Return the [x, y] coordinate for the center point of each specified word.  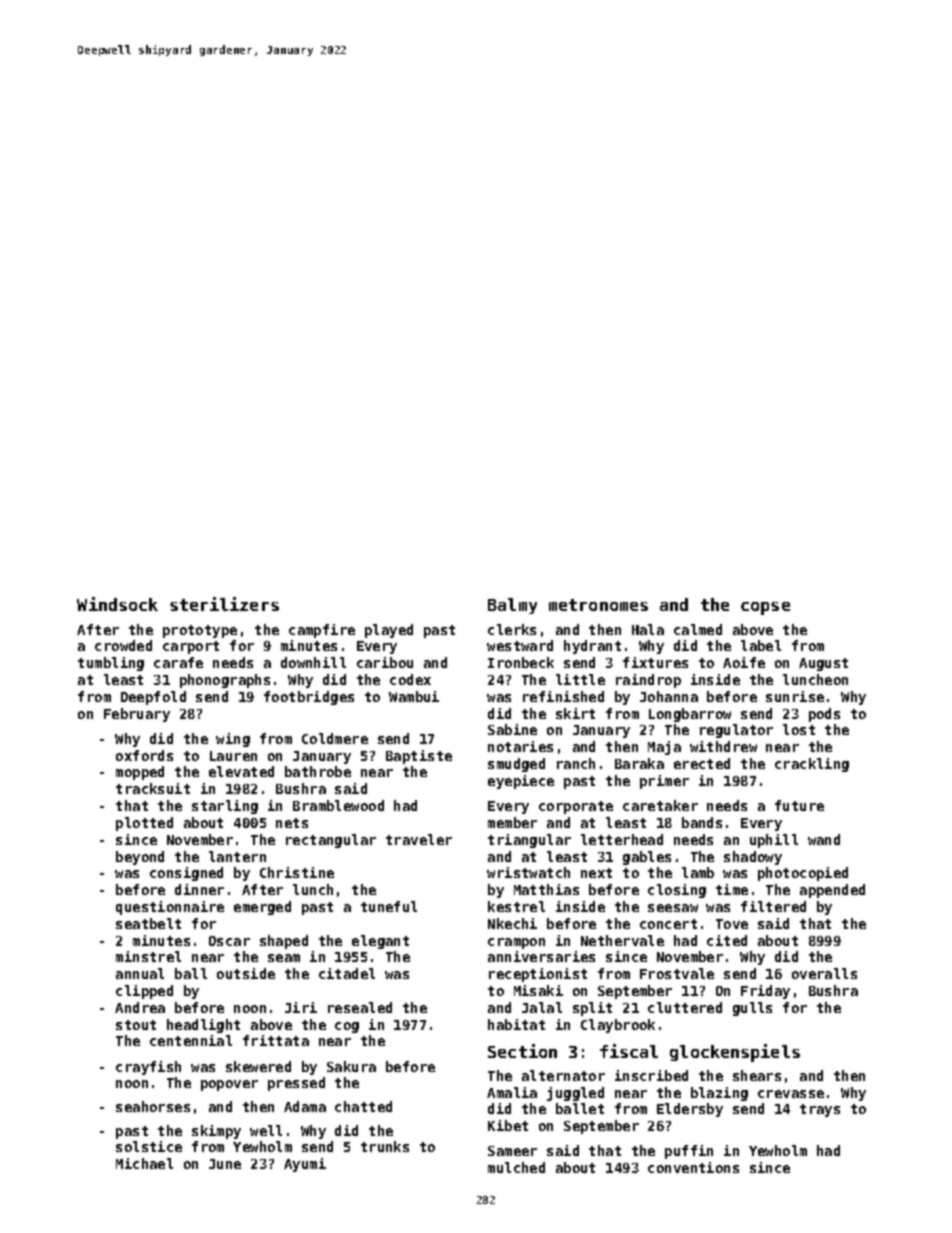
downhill [313, 662]
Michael [144, 1163]
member [512, 822]
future [799, 805]
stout [136, 1025]
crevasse [791, 1094]
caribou [385, 662]
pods [824, 715]
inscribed [651, 1075]
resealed [360, 1007]
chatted [363, 1106]
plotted [144, 824]
